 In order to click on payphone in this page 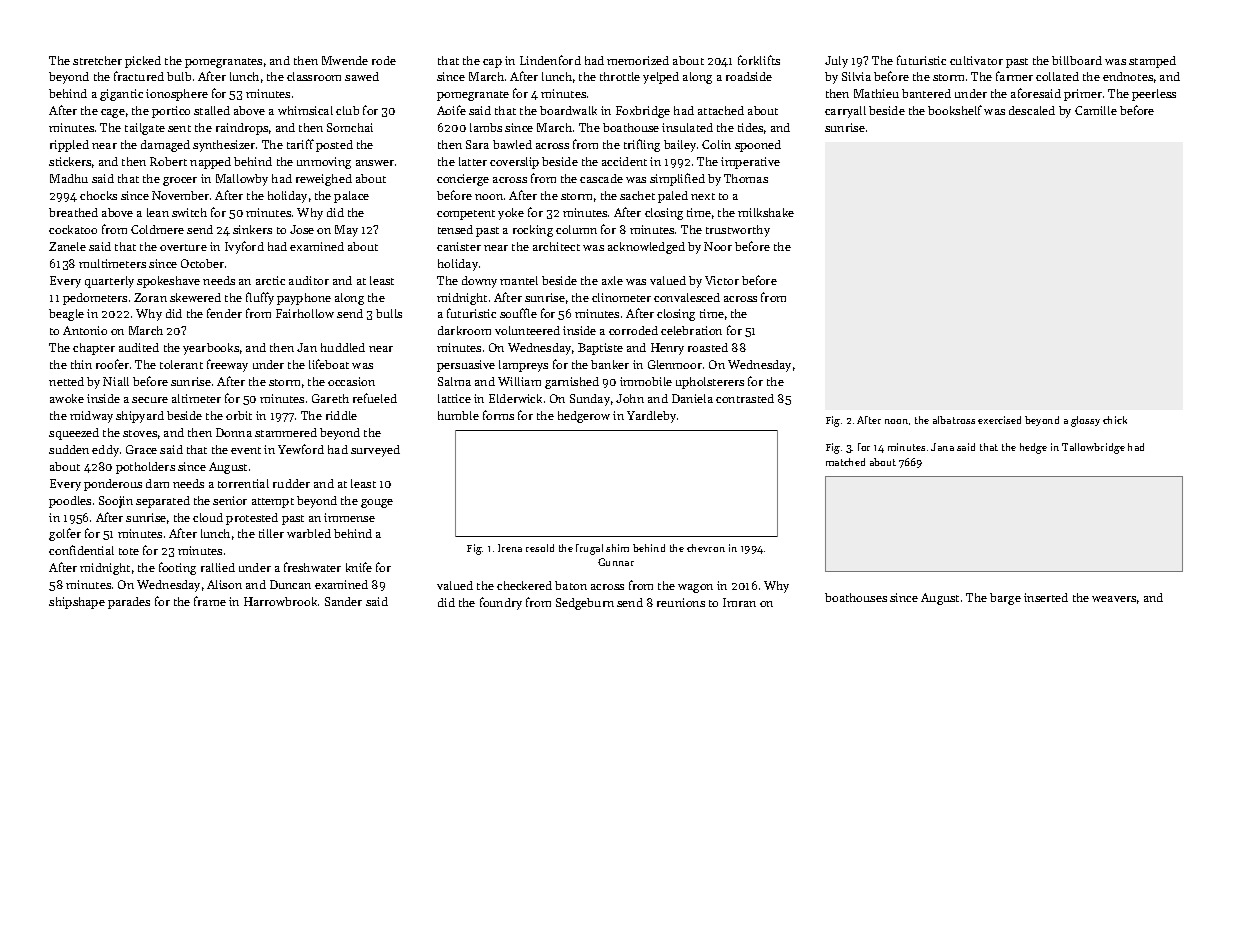, I will do `click(304, 299)`.
